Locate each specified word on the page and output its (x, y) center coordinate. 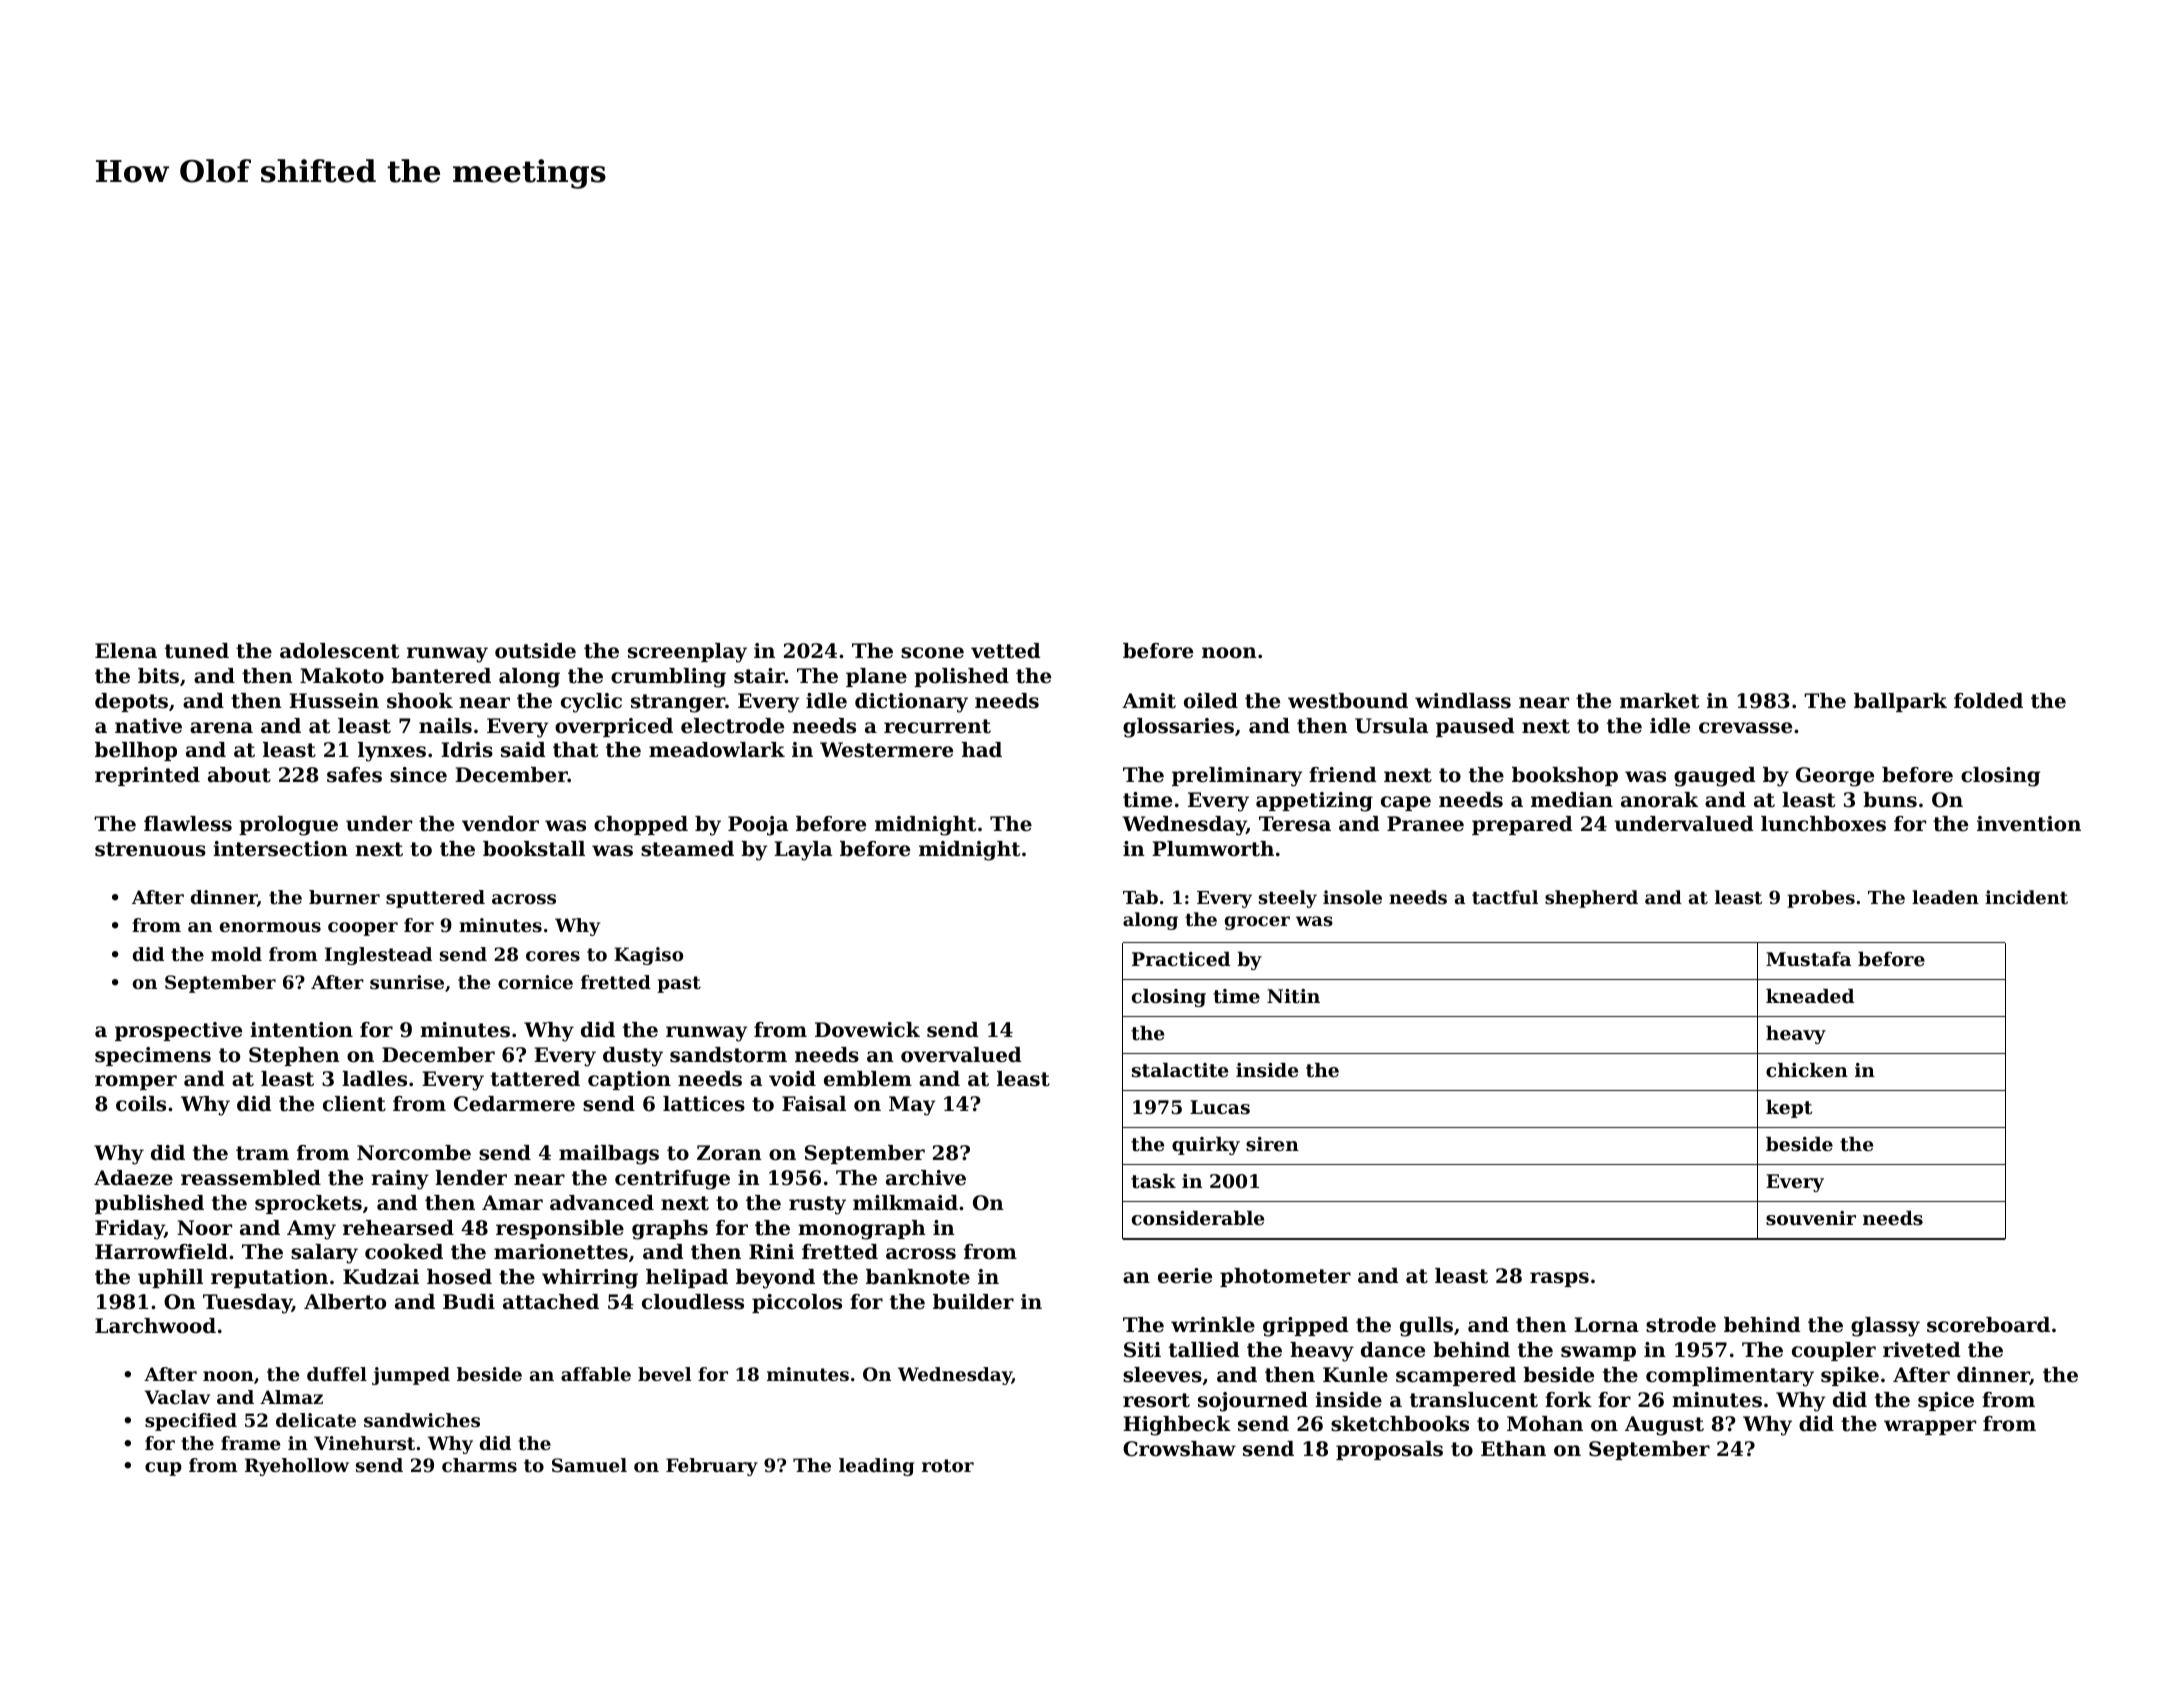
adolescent (339, 651)
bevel (665, 1374)
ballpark (1900, 702)
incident (2026, 897)
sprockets (308, 1204)
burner (344, 897)
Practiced (1181, 959)
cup (163, 1469)
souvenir (1811, 1218)
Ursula (1391, 726)
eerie (1185, 1276)
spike (1850, 1376)
